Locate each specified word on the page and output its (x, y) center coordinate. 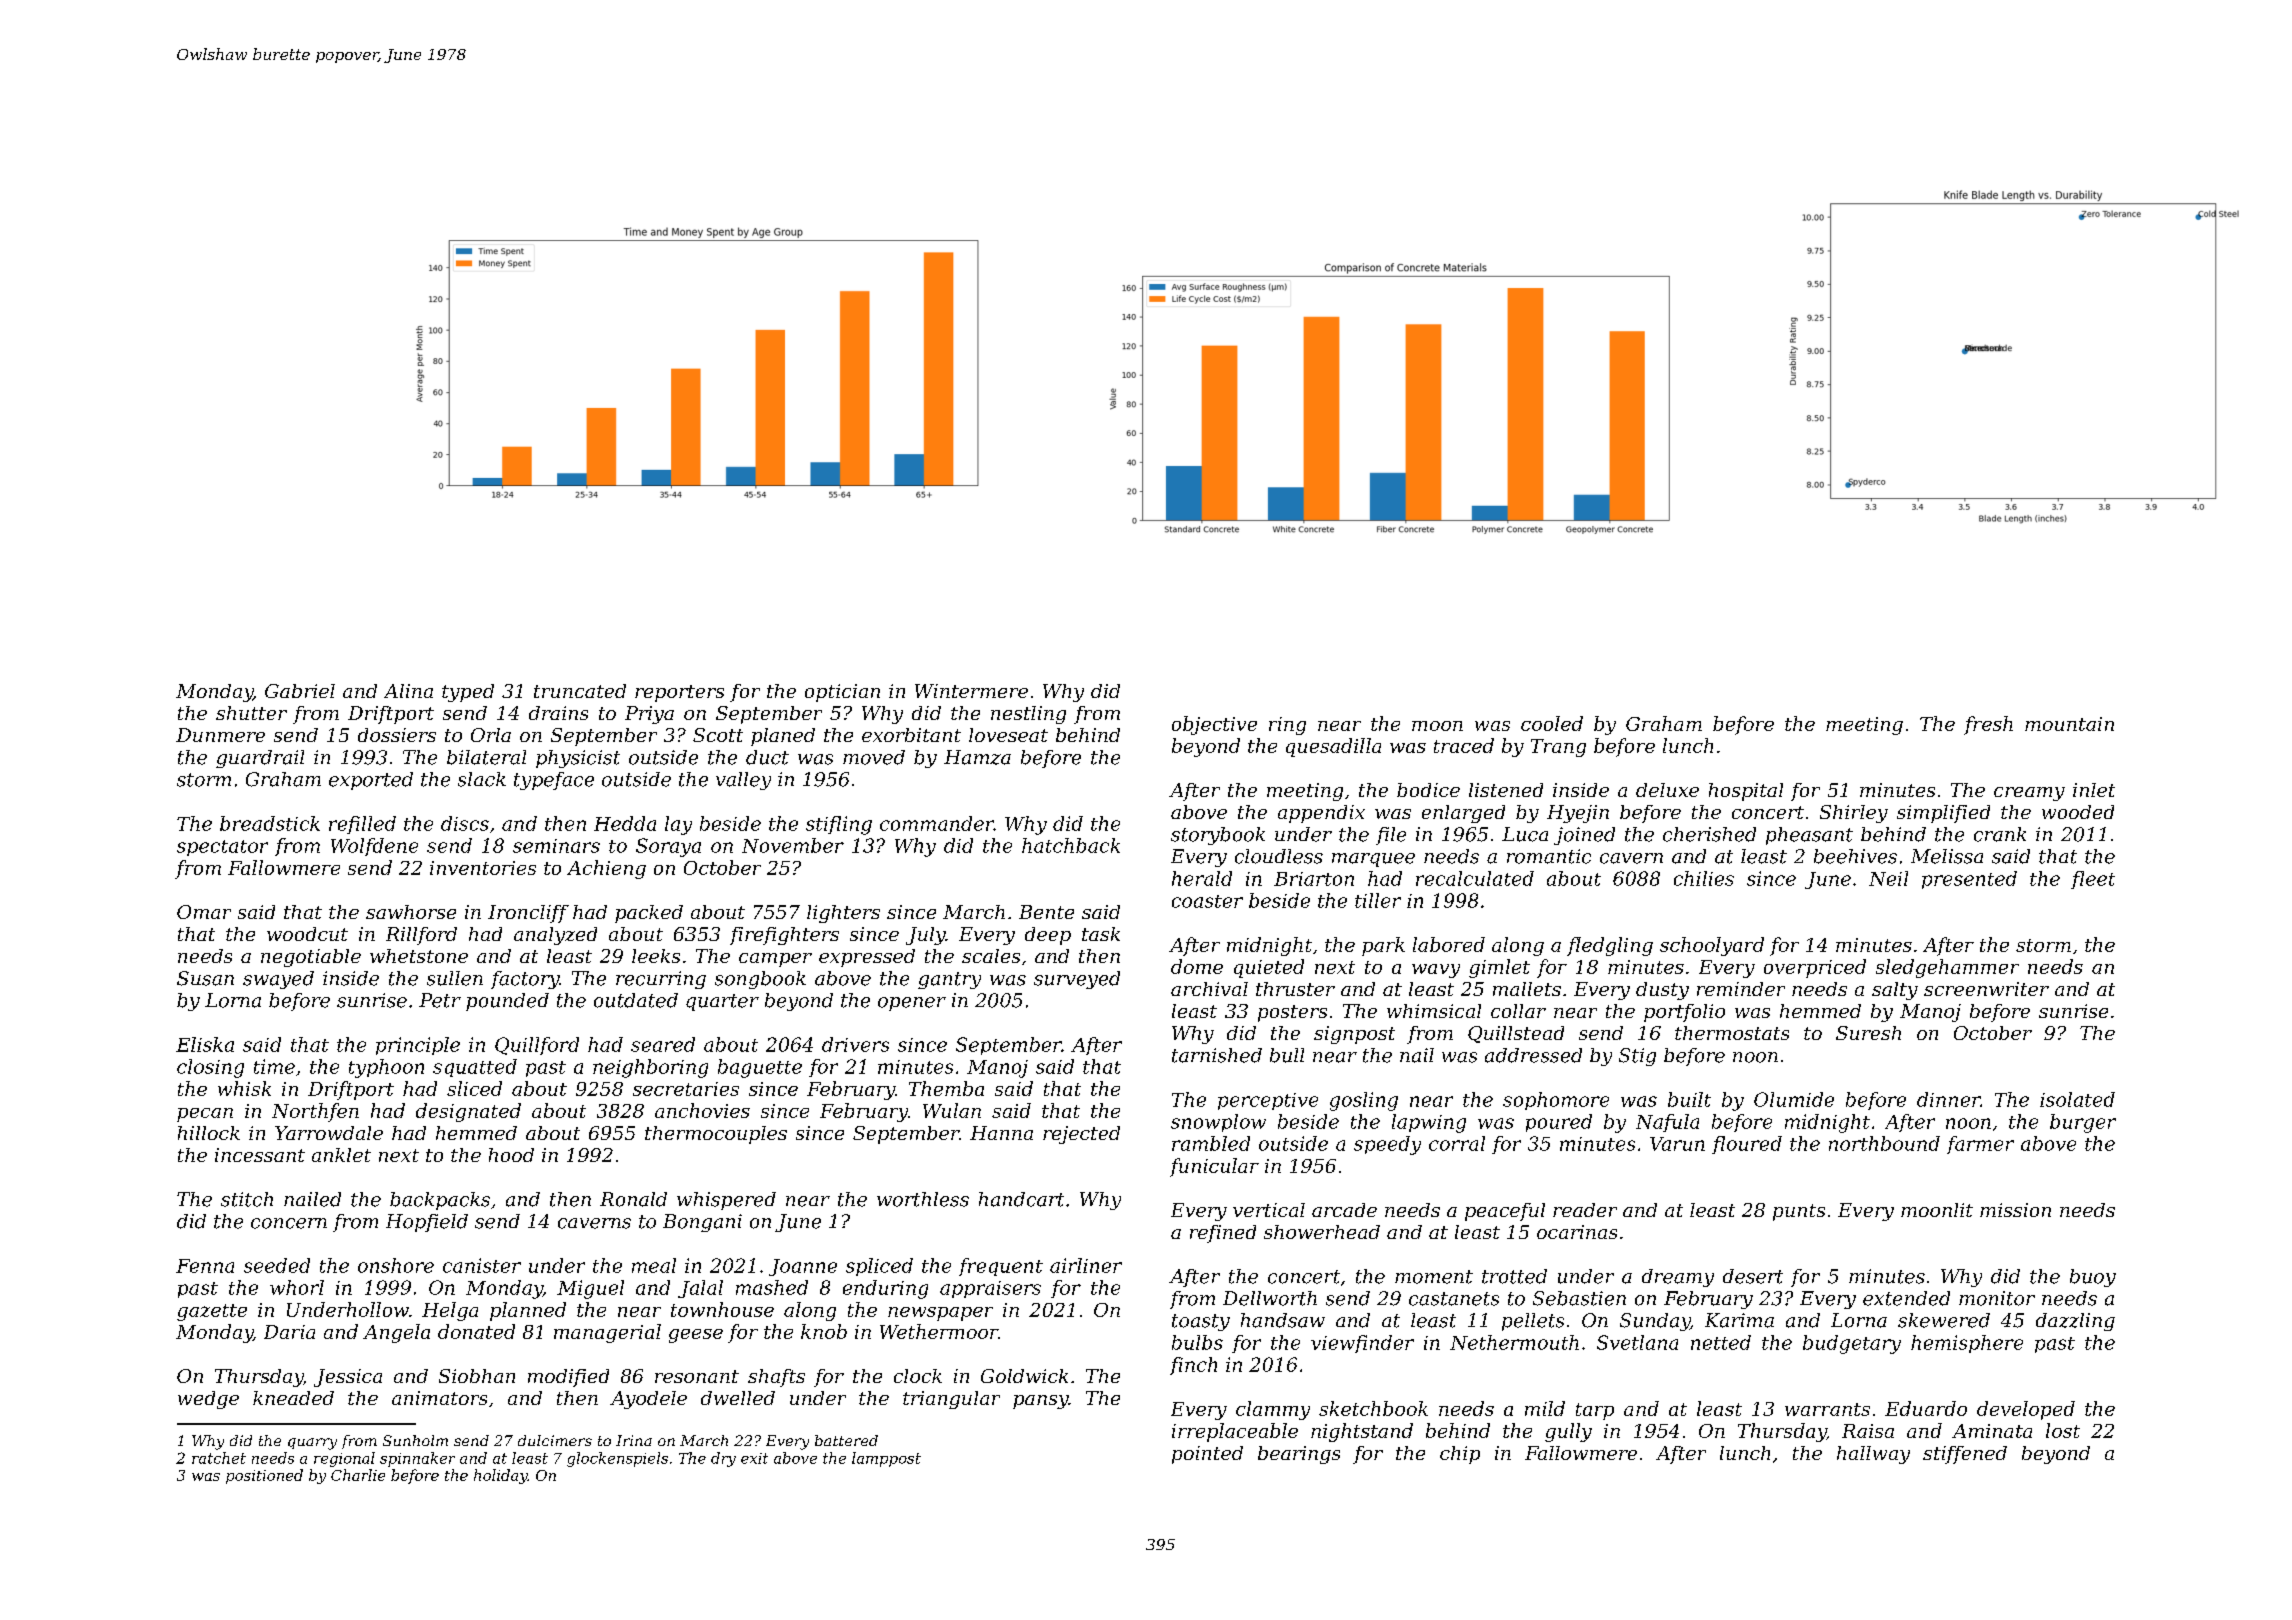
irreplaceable (1235, 1432)
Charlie (358, 1475)
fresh (1988, 725)
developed (2026, 1410)
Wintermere (971, 691)
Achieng (606, 869)
